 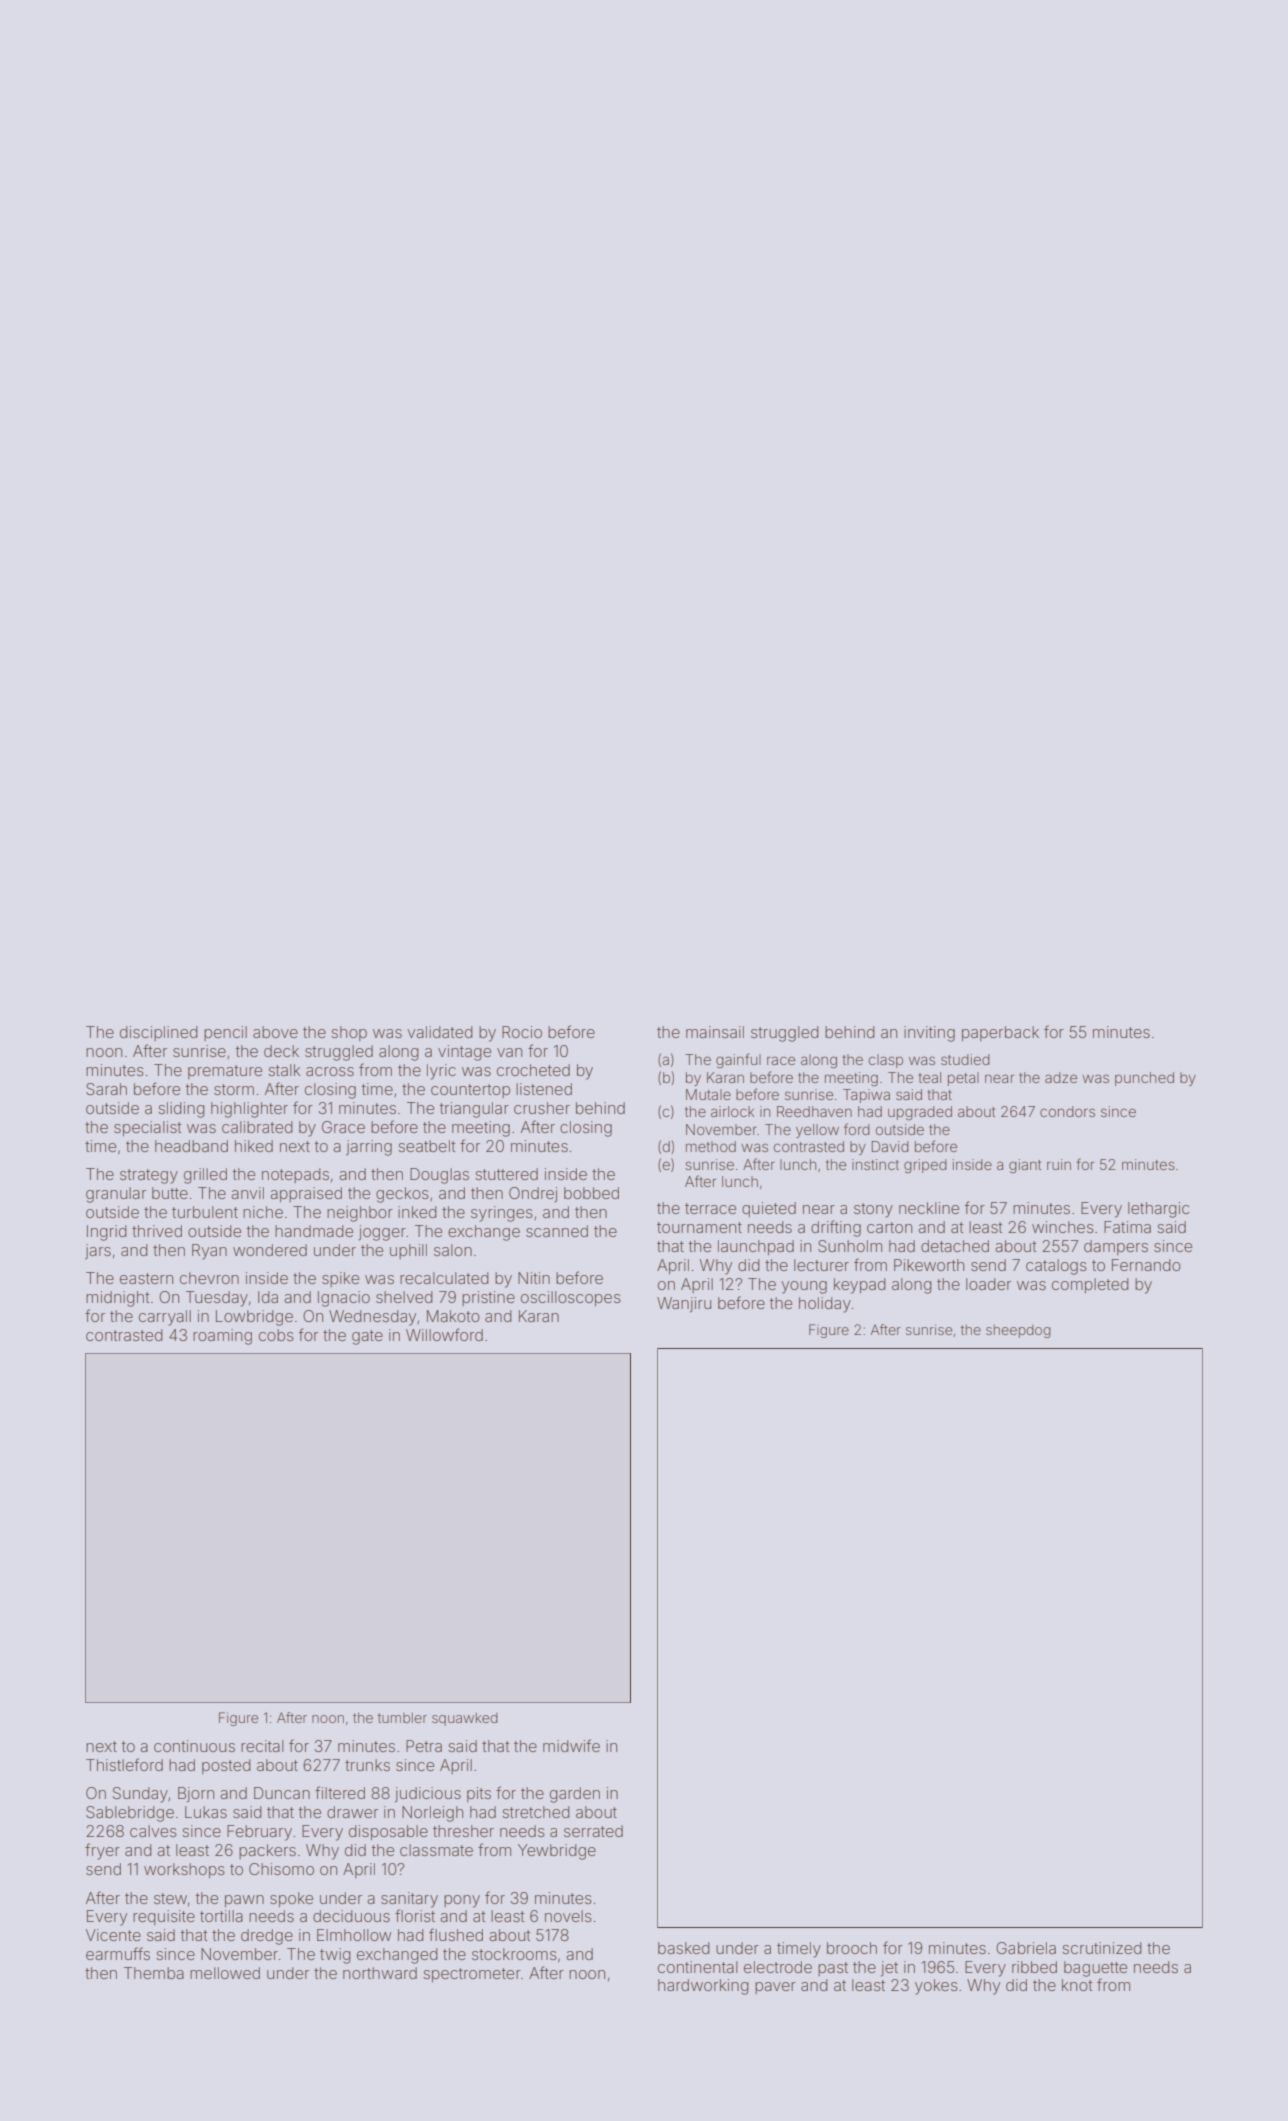 What do you see at coordinates (369, 1148) in the image?
I see `jarring` at bounding box center [369, 1148].
